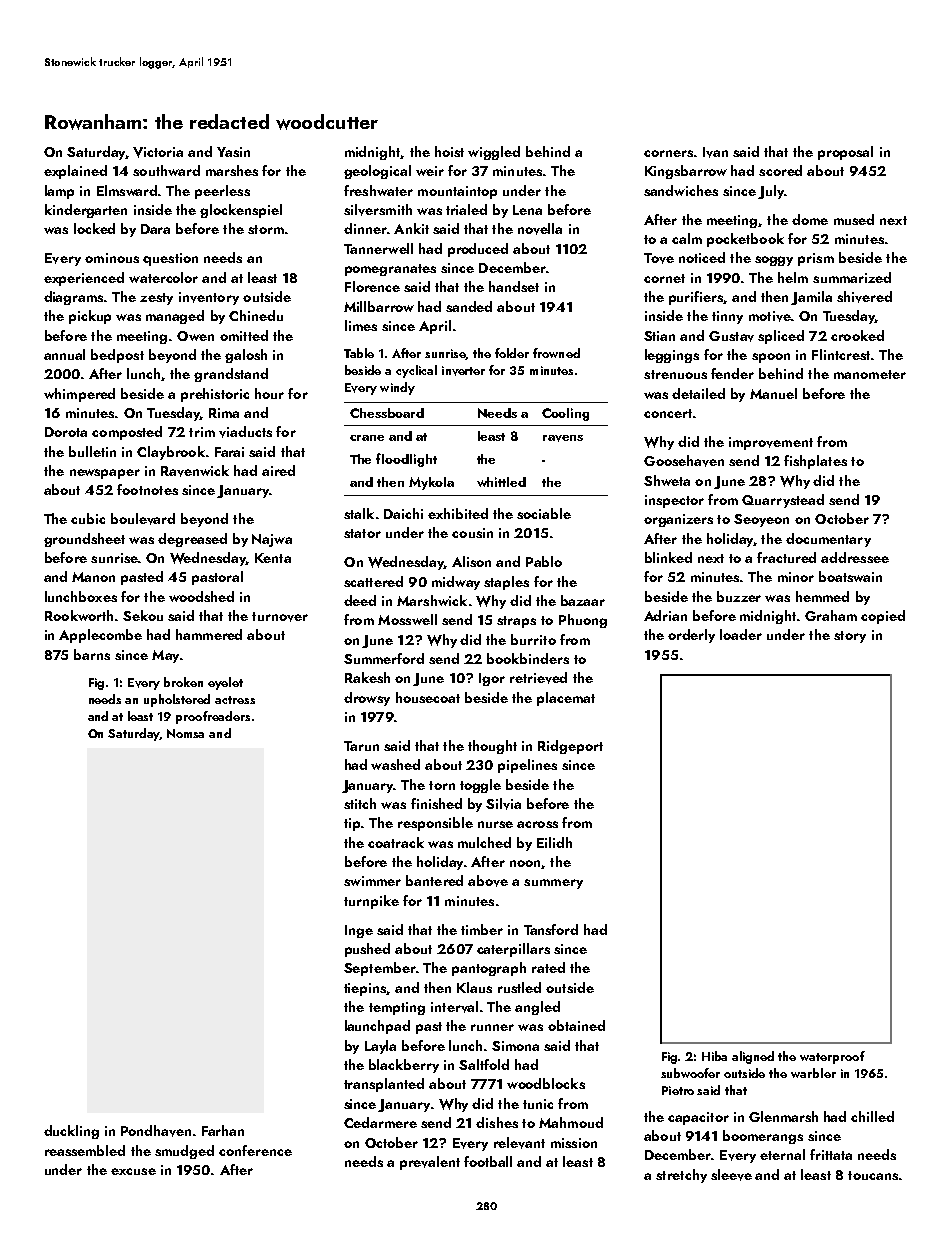  I want to click on explained, so click(75, 172).
